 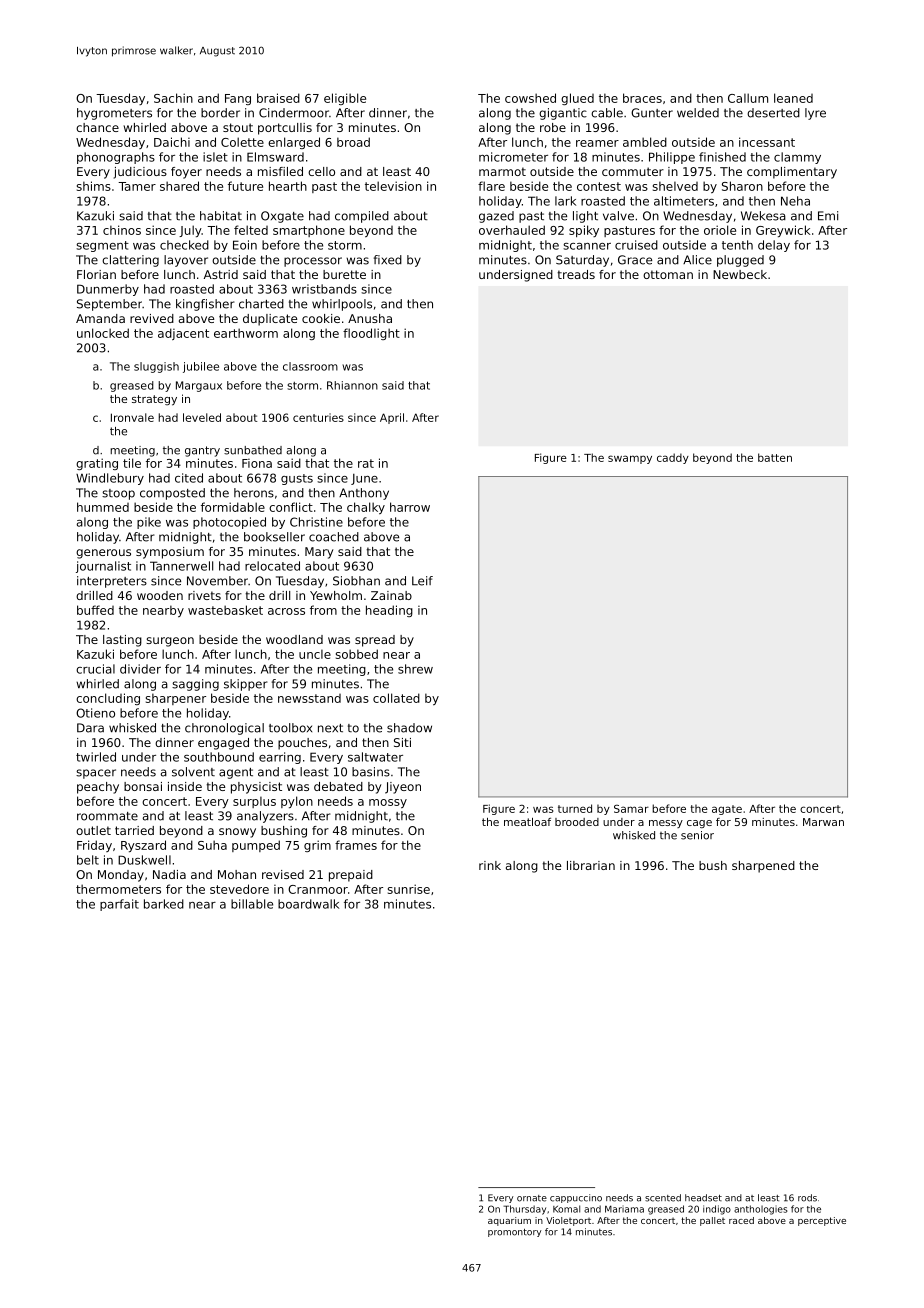 I want to click on solvent, so click(x=193, y=772).
